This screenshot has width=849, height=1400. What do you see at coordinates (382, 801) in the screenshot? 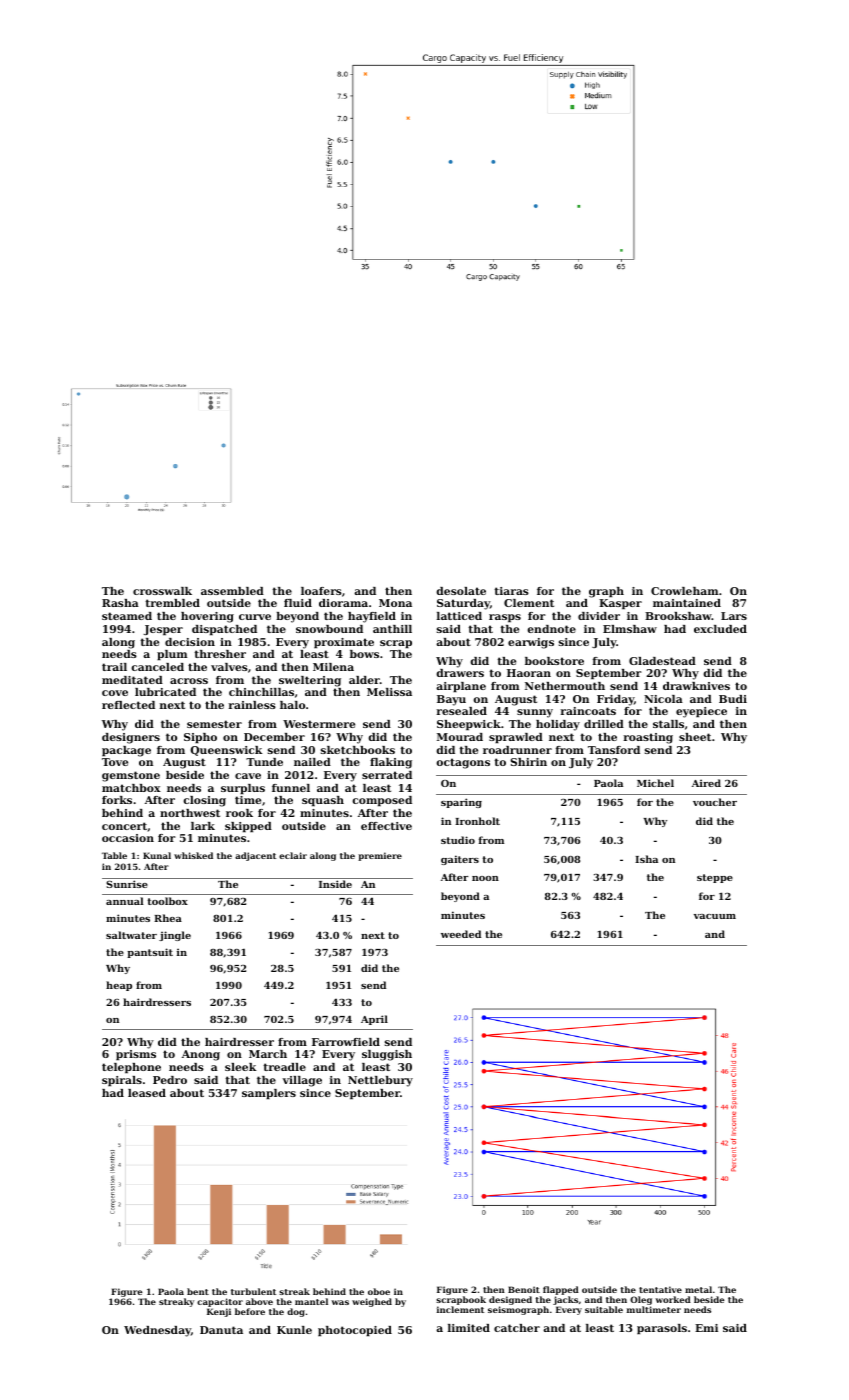
I see `composed` at bounding box center [382, 801].
